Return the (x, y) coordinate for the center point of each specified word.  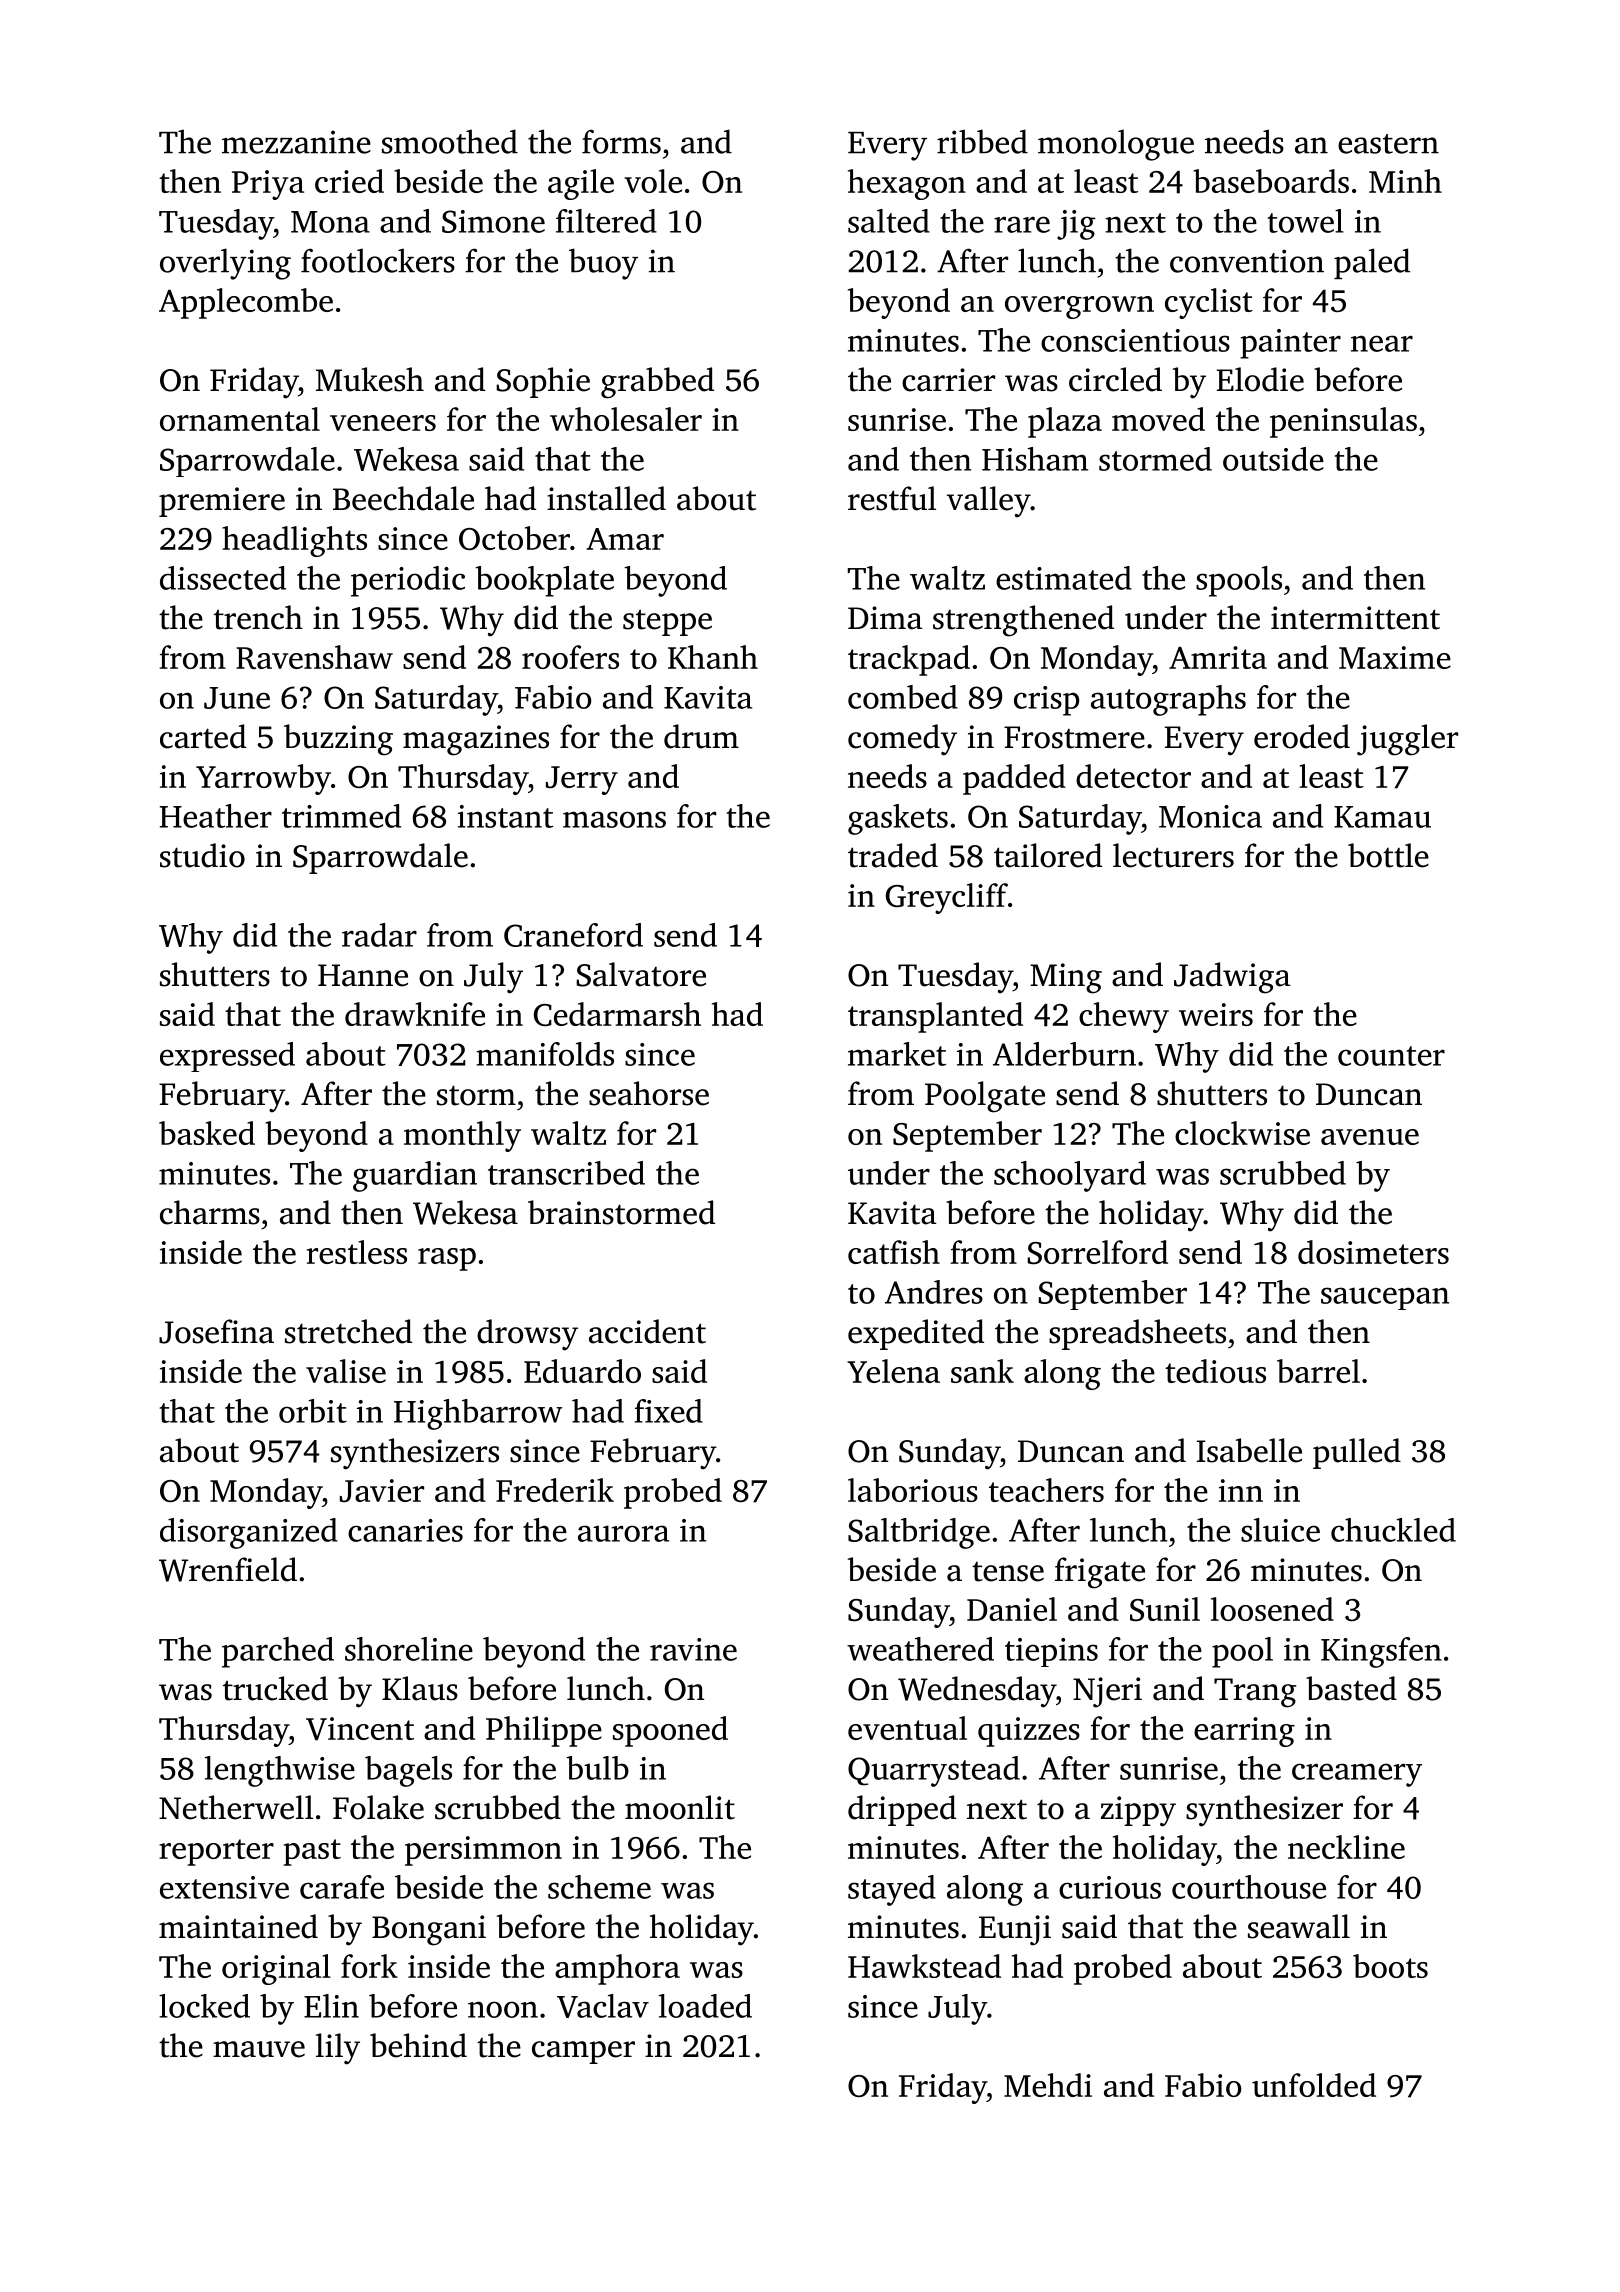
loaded (705, 2006)
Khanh (713, 657)
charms (210, 1212)
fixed (669, 1411)
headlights (294, 541)
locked (204, 2006)
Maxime (1395, 657)
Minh (1405, 181)
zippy (1138, 1811)
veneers (383, 423)
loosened (1272, 1609)
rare (1022, 224)
